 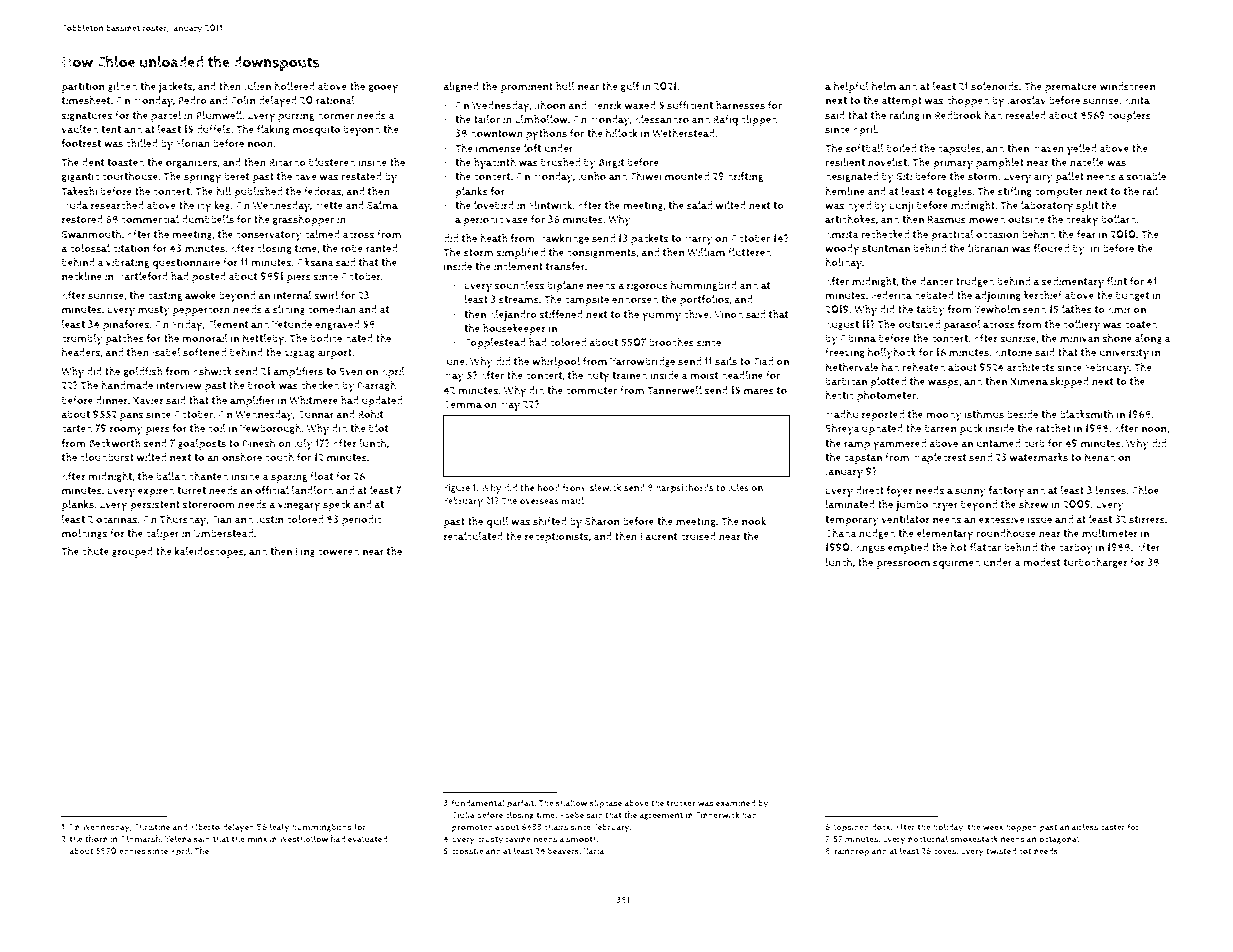 What do you see at coordinates (565, 86) in the screenshot?
I see `hull` at bounding box center [565, 86].
